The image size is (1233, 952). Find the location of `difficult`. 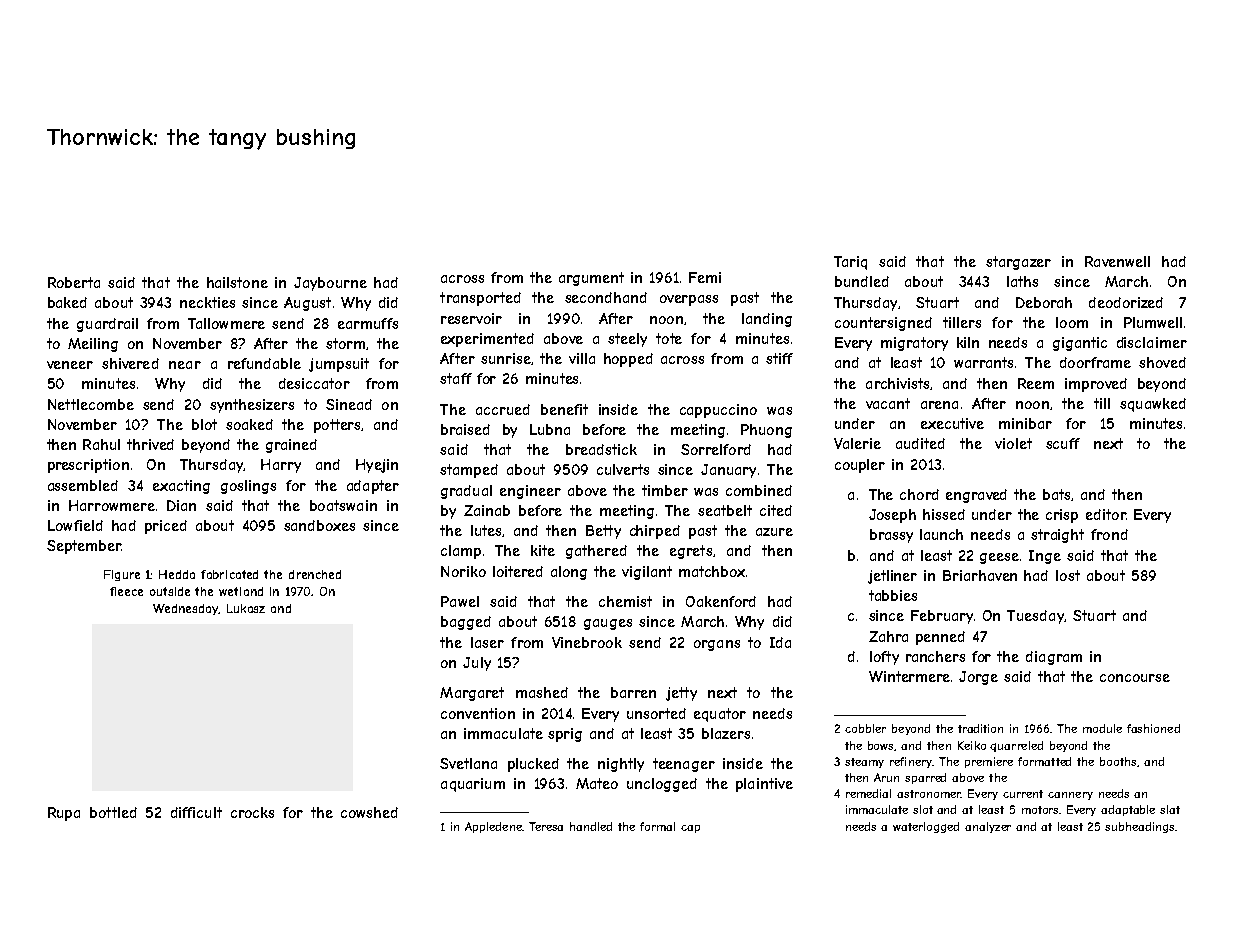

difficult is located at coordinates (196, 812).
